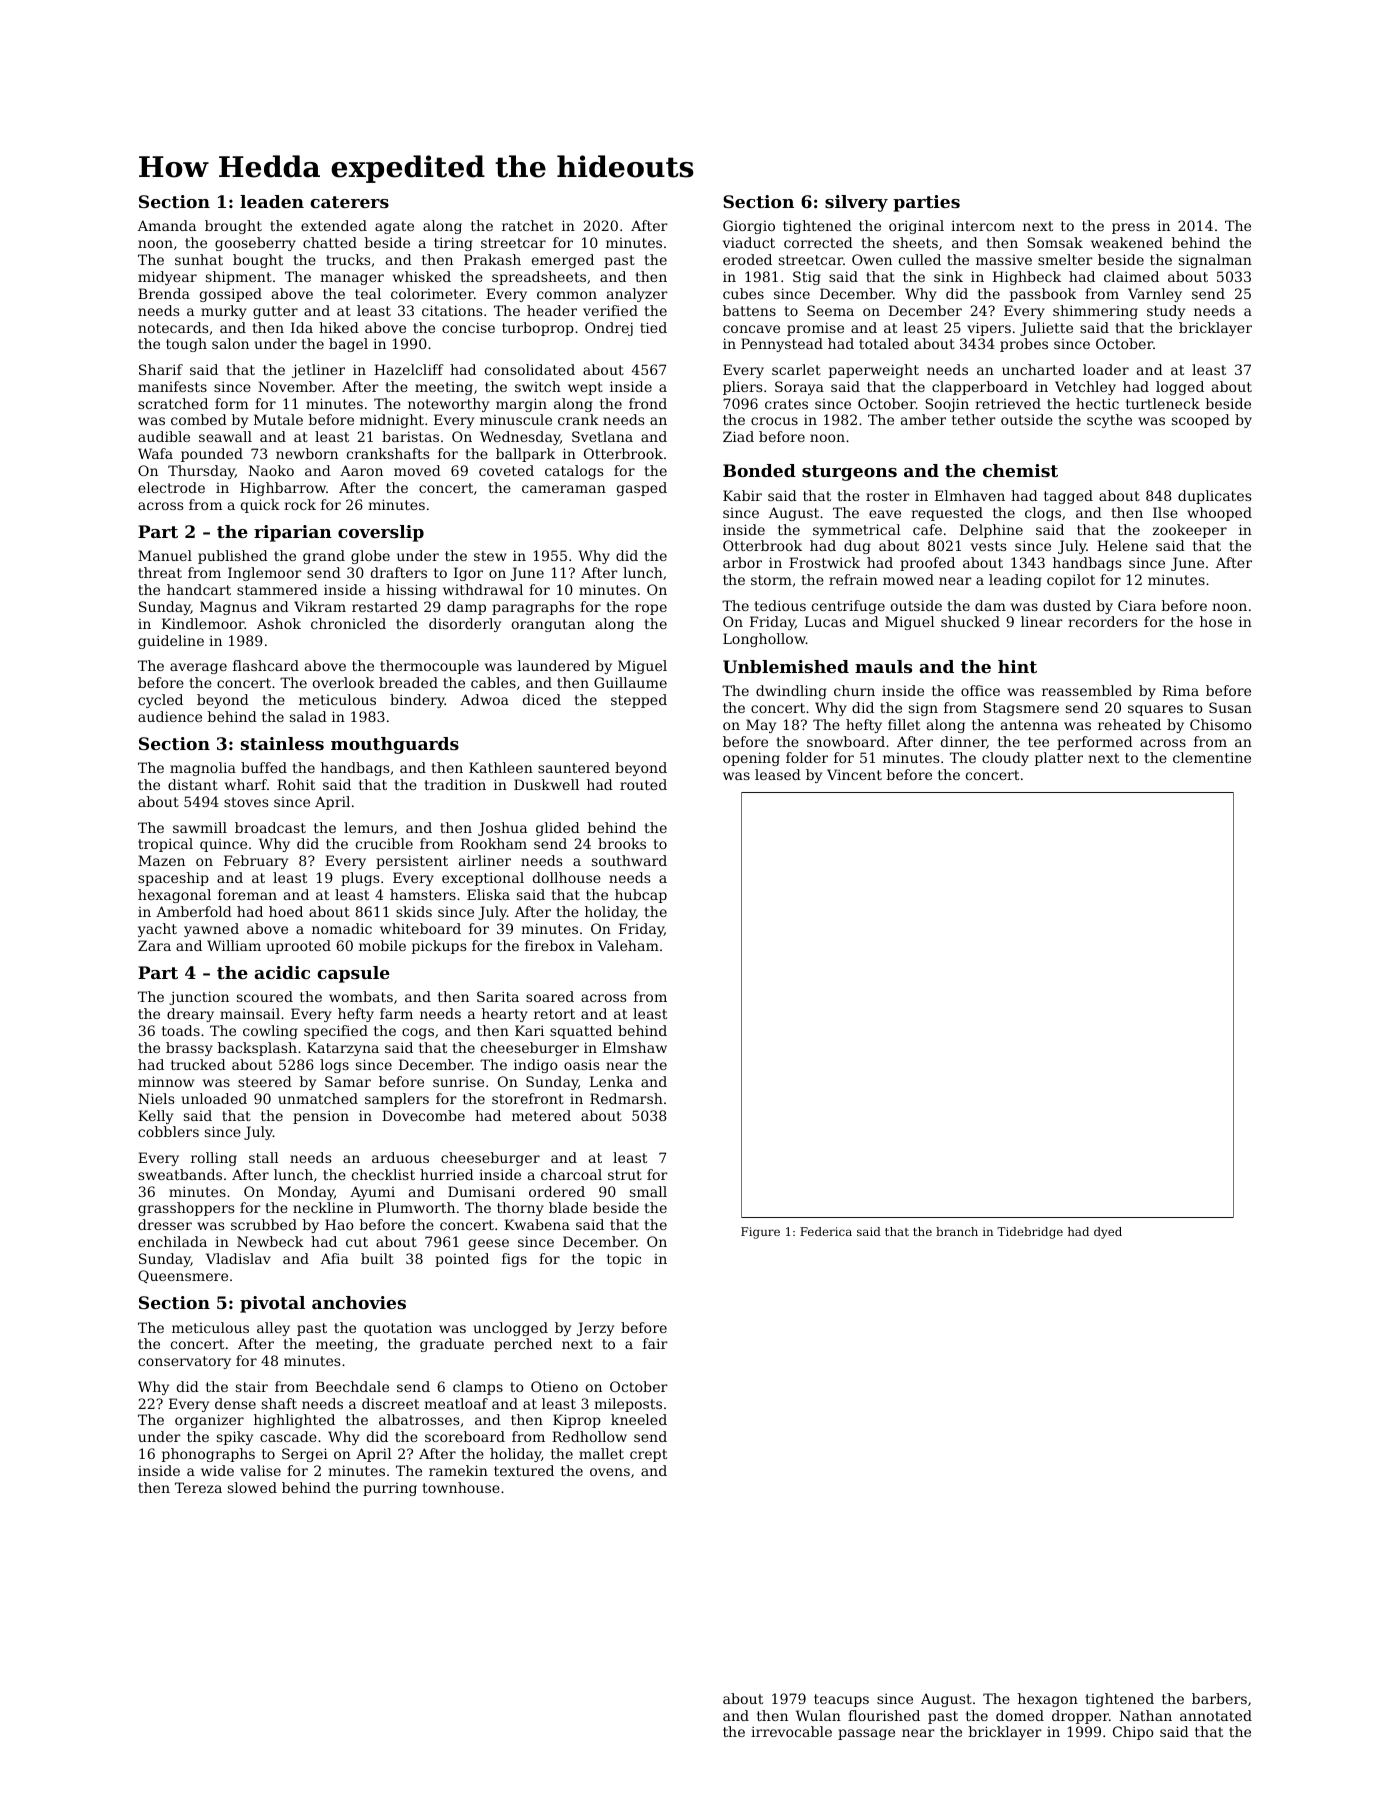 Image resolution: width=1390 pixels, height=1798 pixels. Describe the element at coordinates (247, 894) in the document. I see `foreman` at that location.
